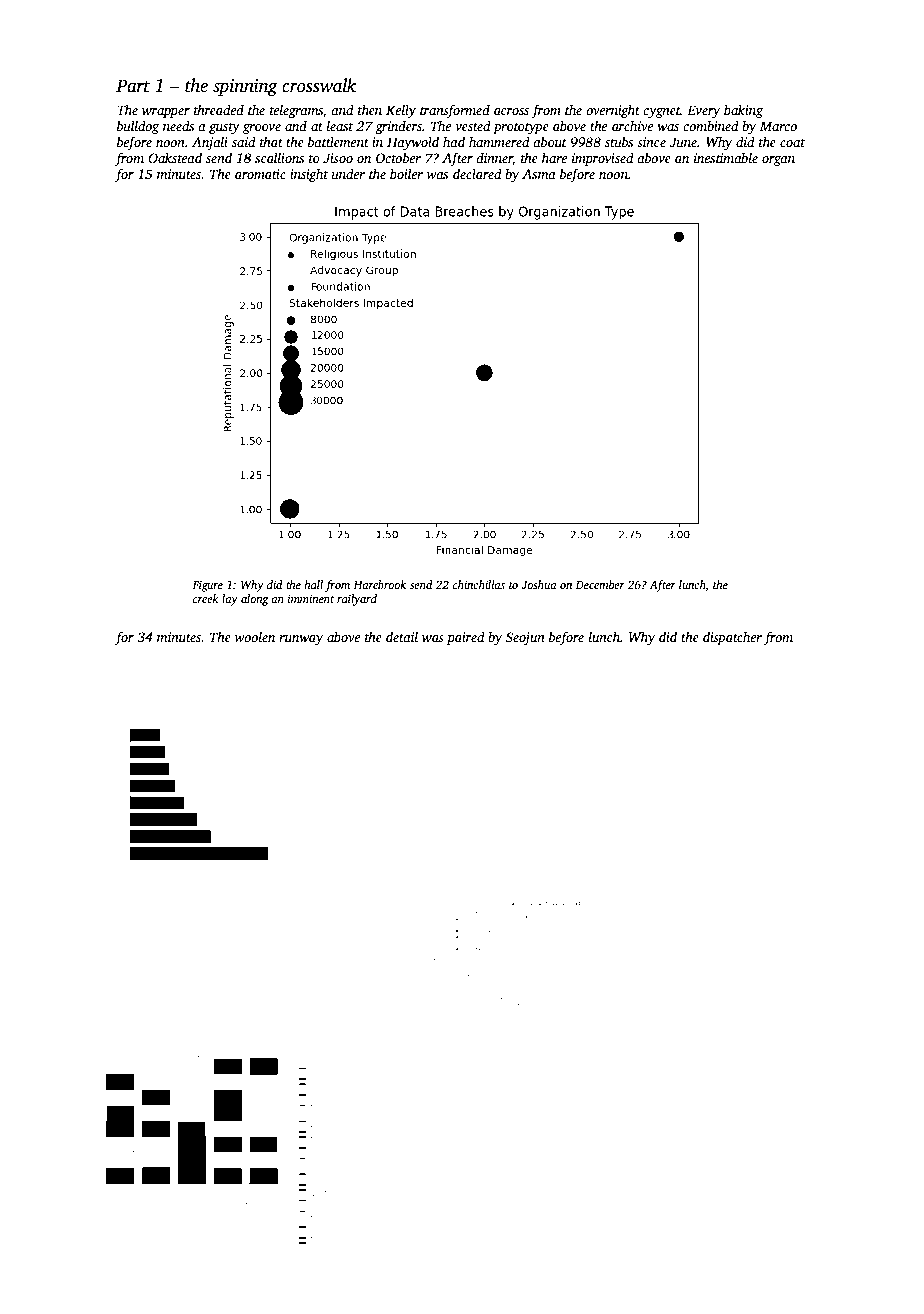 This screenshot has height=1314, width=924. What do you see at coordinates (477, 173) in the screenshot?
I see `declared` at bounding box center [477, 173].
